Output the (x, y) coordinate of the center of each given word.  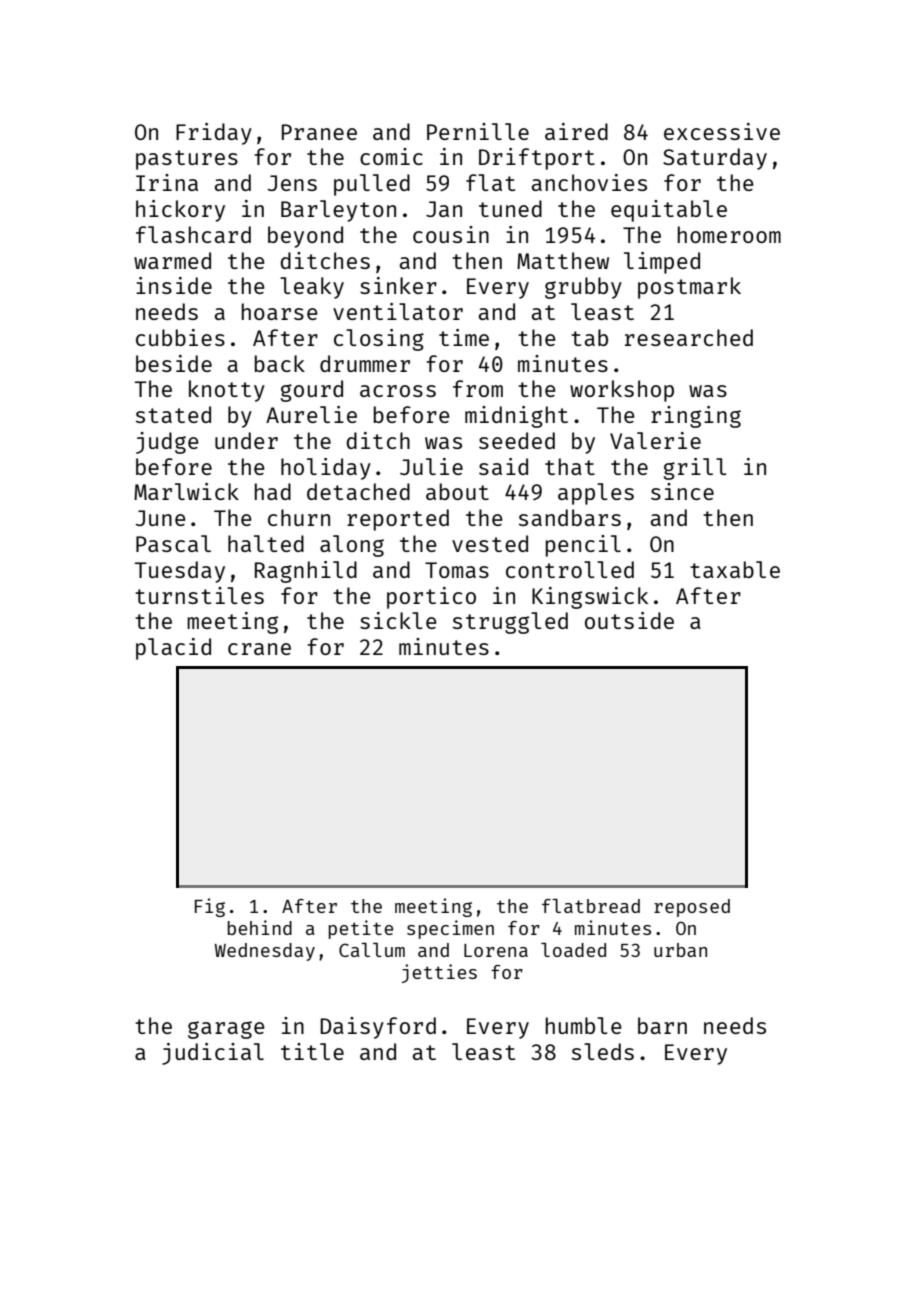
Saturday (715, 159)
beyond (305, 237)
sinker (398, 285)
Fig (210, 907)
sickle (398, 620)
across (398, 391)
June (161, 518)
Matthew (563, 260)
